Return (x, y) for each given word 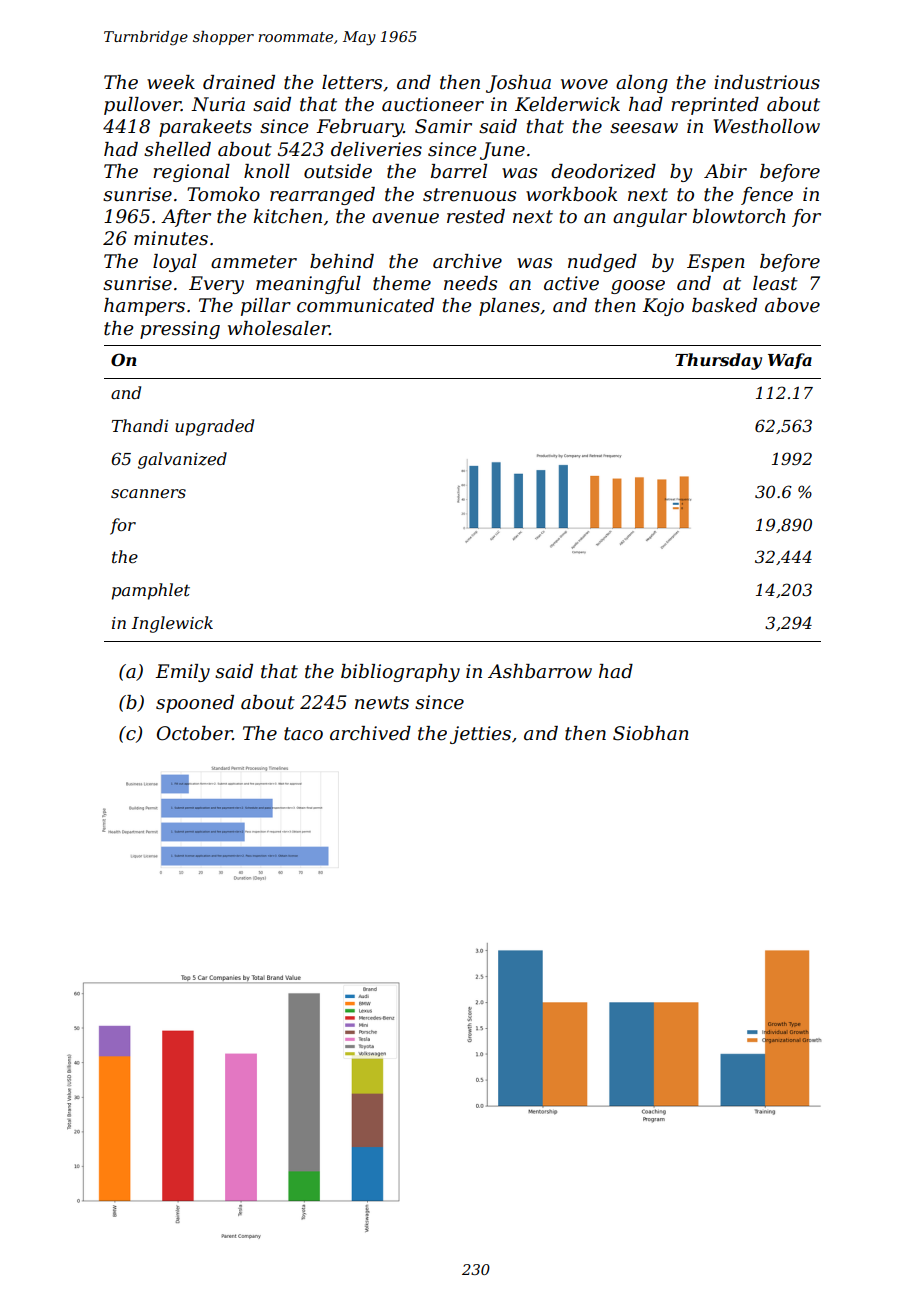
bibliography (400, 673)
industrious (767, 82)
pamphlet (151, 591)
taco (303, 734)
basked (724, 305)
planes (509, 307)
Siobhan (651, 733)
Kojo (663, 307)
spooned (195, 704)
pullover (142, 106)
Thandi (140, 425)
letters (352, 82)
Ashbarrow (540, 671)
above (792, 305)
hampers (144, 307)
